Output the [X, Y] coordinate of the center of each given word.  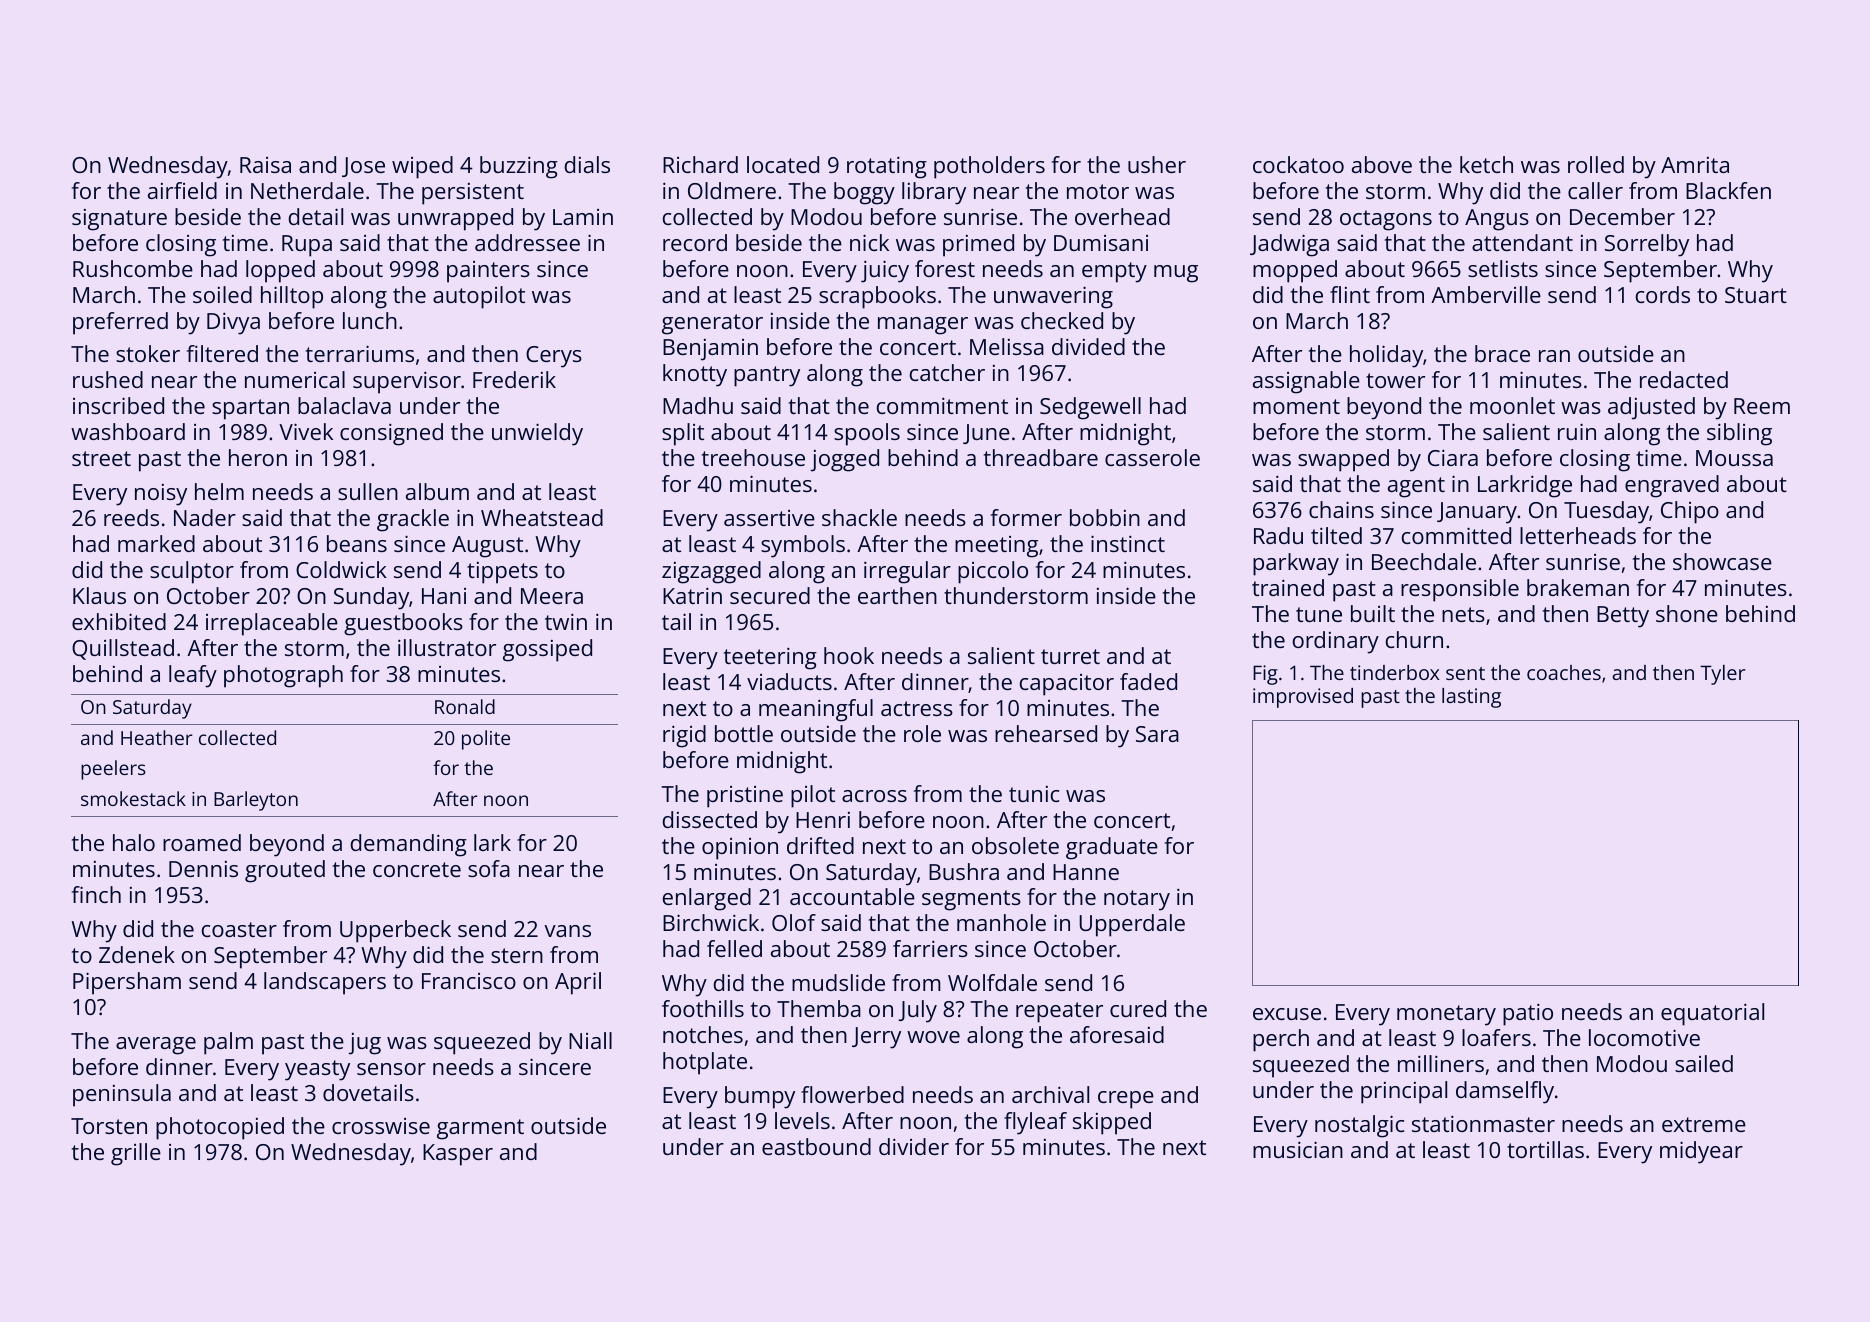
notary [1137, 900]
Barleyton [256, 801]
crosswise [381, 1126]
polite [486, 740]
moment [1296, 406]
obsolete [1015, 845]
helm [219, 491]
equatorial [1712, 1014]
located [783, 164]
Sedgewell [1090, 408]
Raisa [265, 165]
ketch [1486, 164]
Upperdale [1132, 925]
